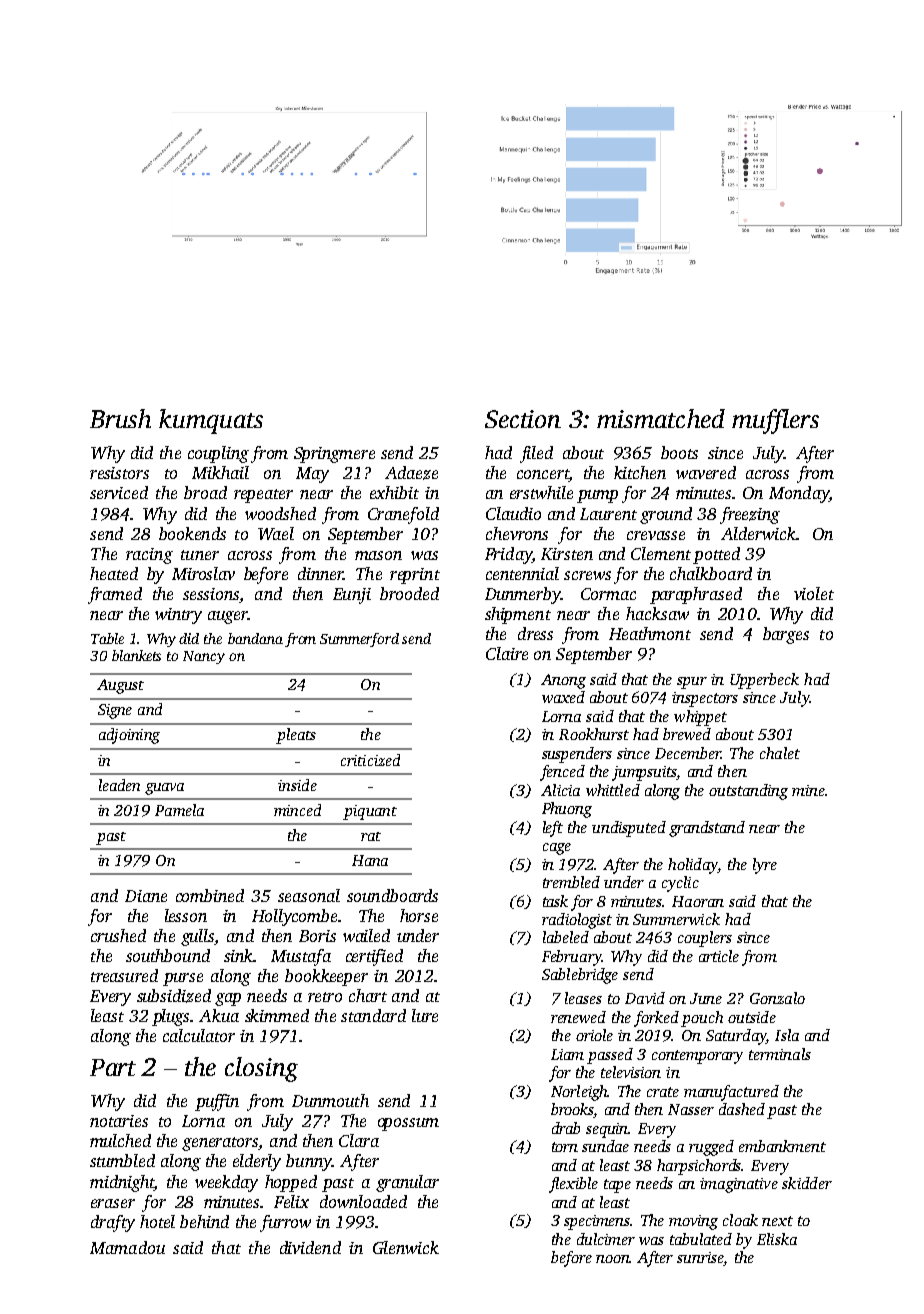 This screenshot has height=1314, width=924. Describe the element at coordinates (373, 1015) in the screenshot. I see `standard` at that location.
